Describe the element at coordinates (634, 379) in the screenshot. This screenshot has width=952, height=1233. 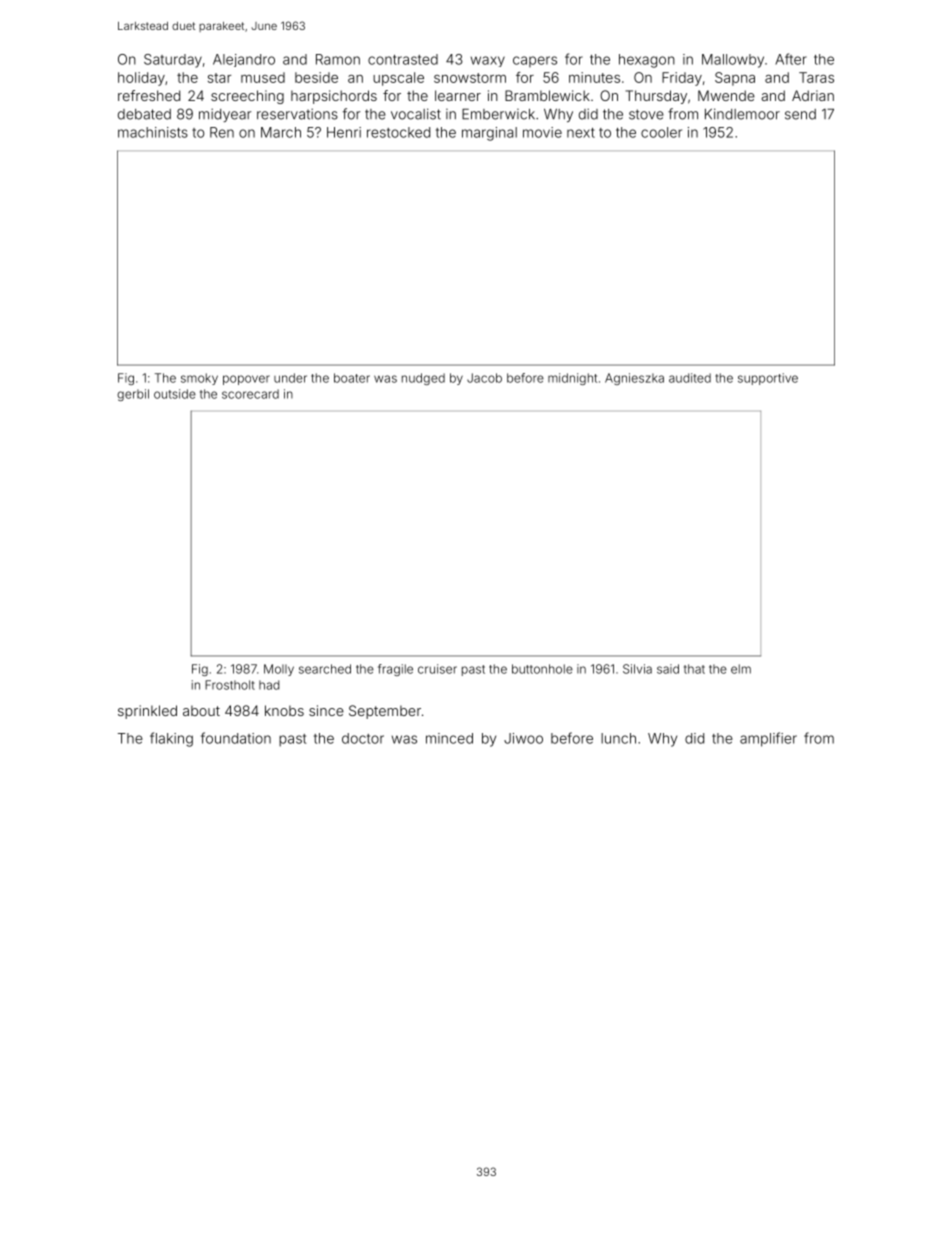
I see `Agnieszka` at that location.
